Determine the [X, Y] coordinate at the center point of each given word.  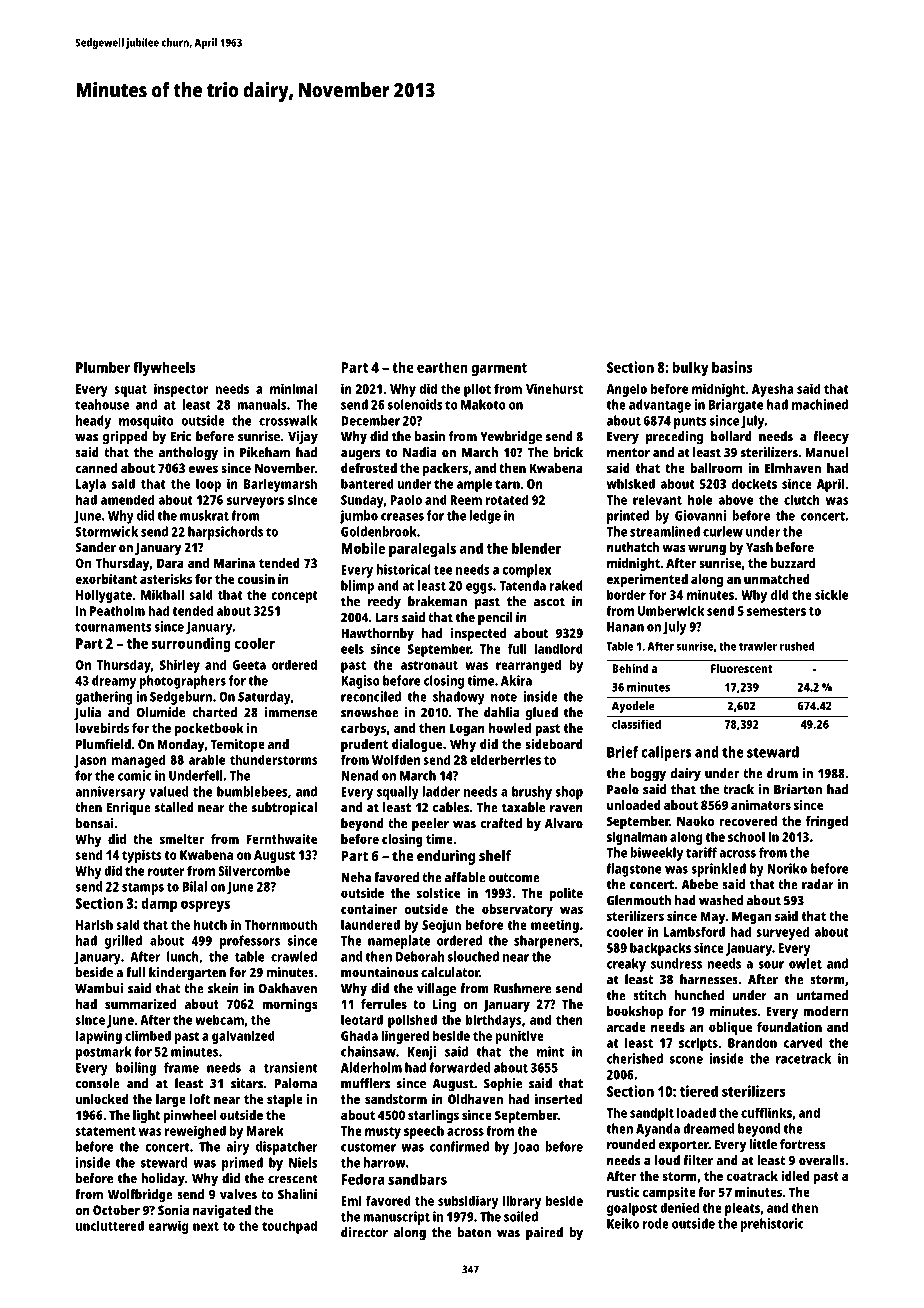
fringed [827, 822]
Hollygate [104, 596]
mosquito [146, 422]
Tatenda [522, 585]
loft [200, 1099]
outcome [514, 878]
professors [250, 942]
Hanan [625, 627]
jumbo [359, 517]
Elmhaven [793, 468]
